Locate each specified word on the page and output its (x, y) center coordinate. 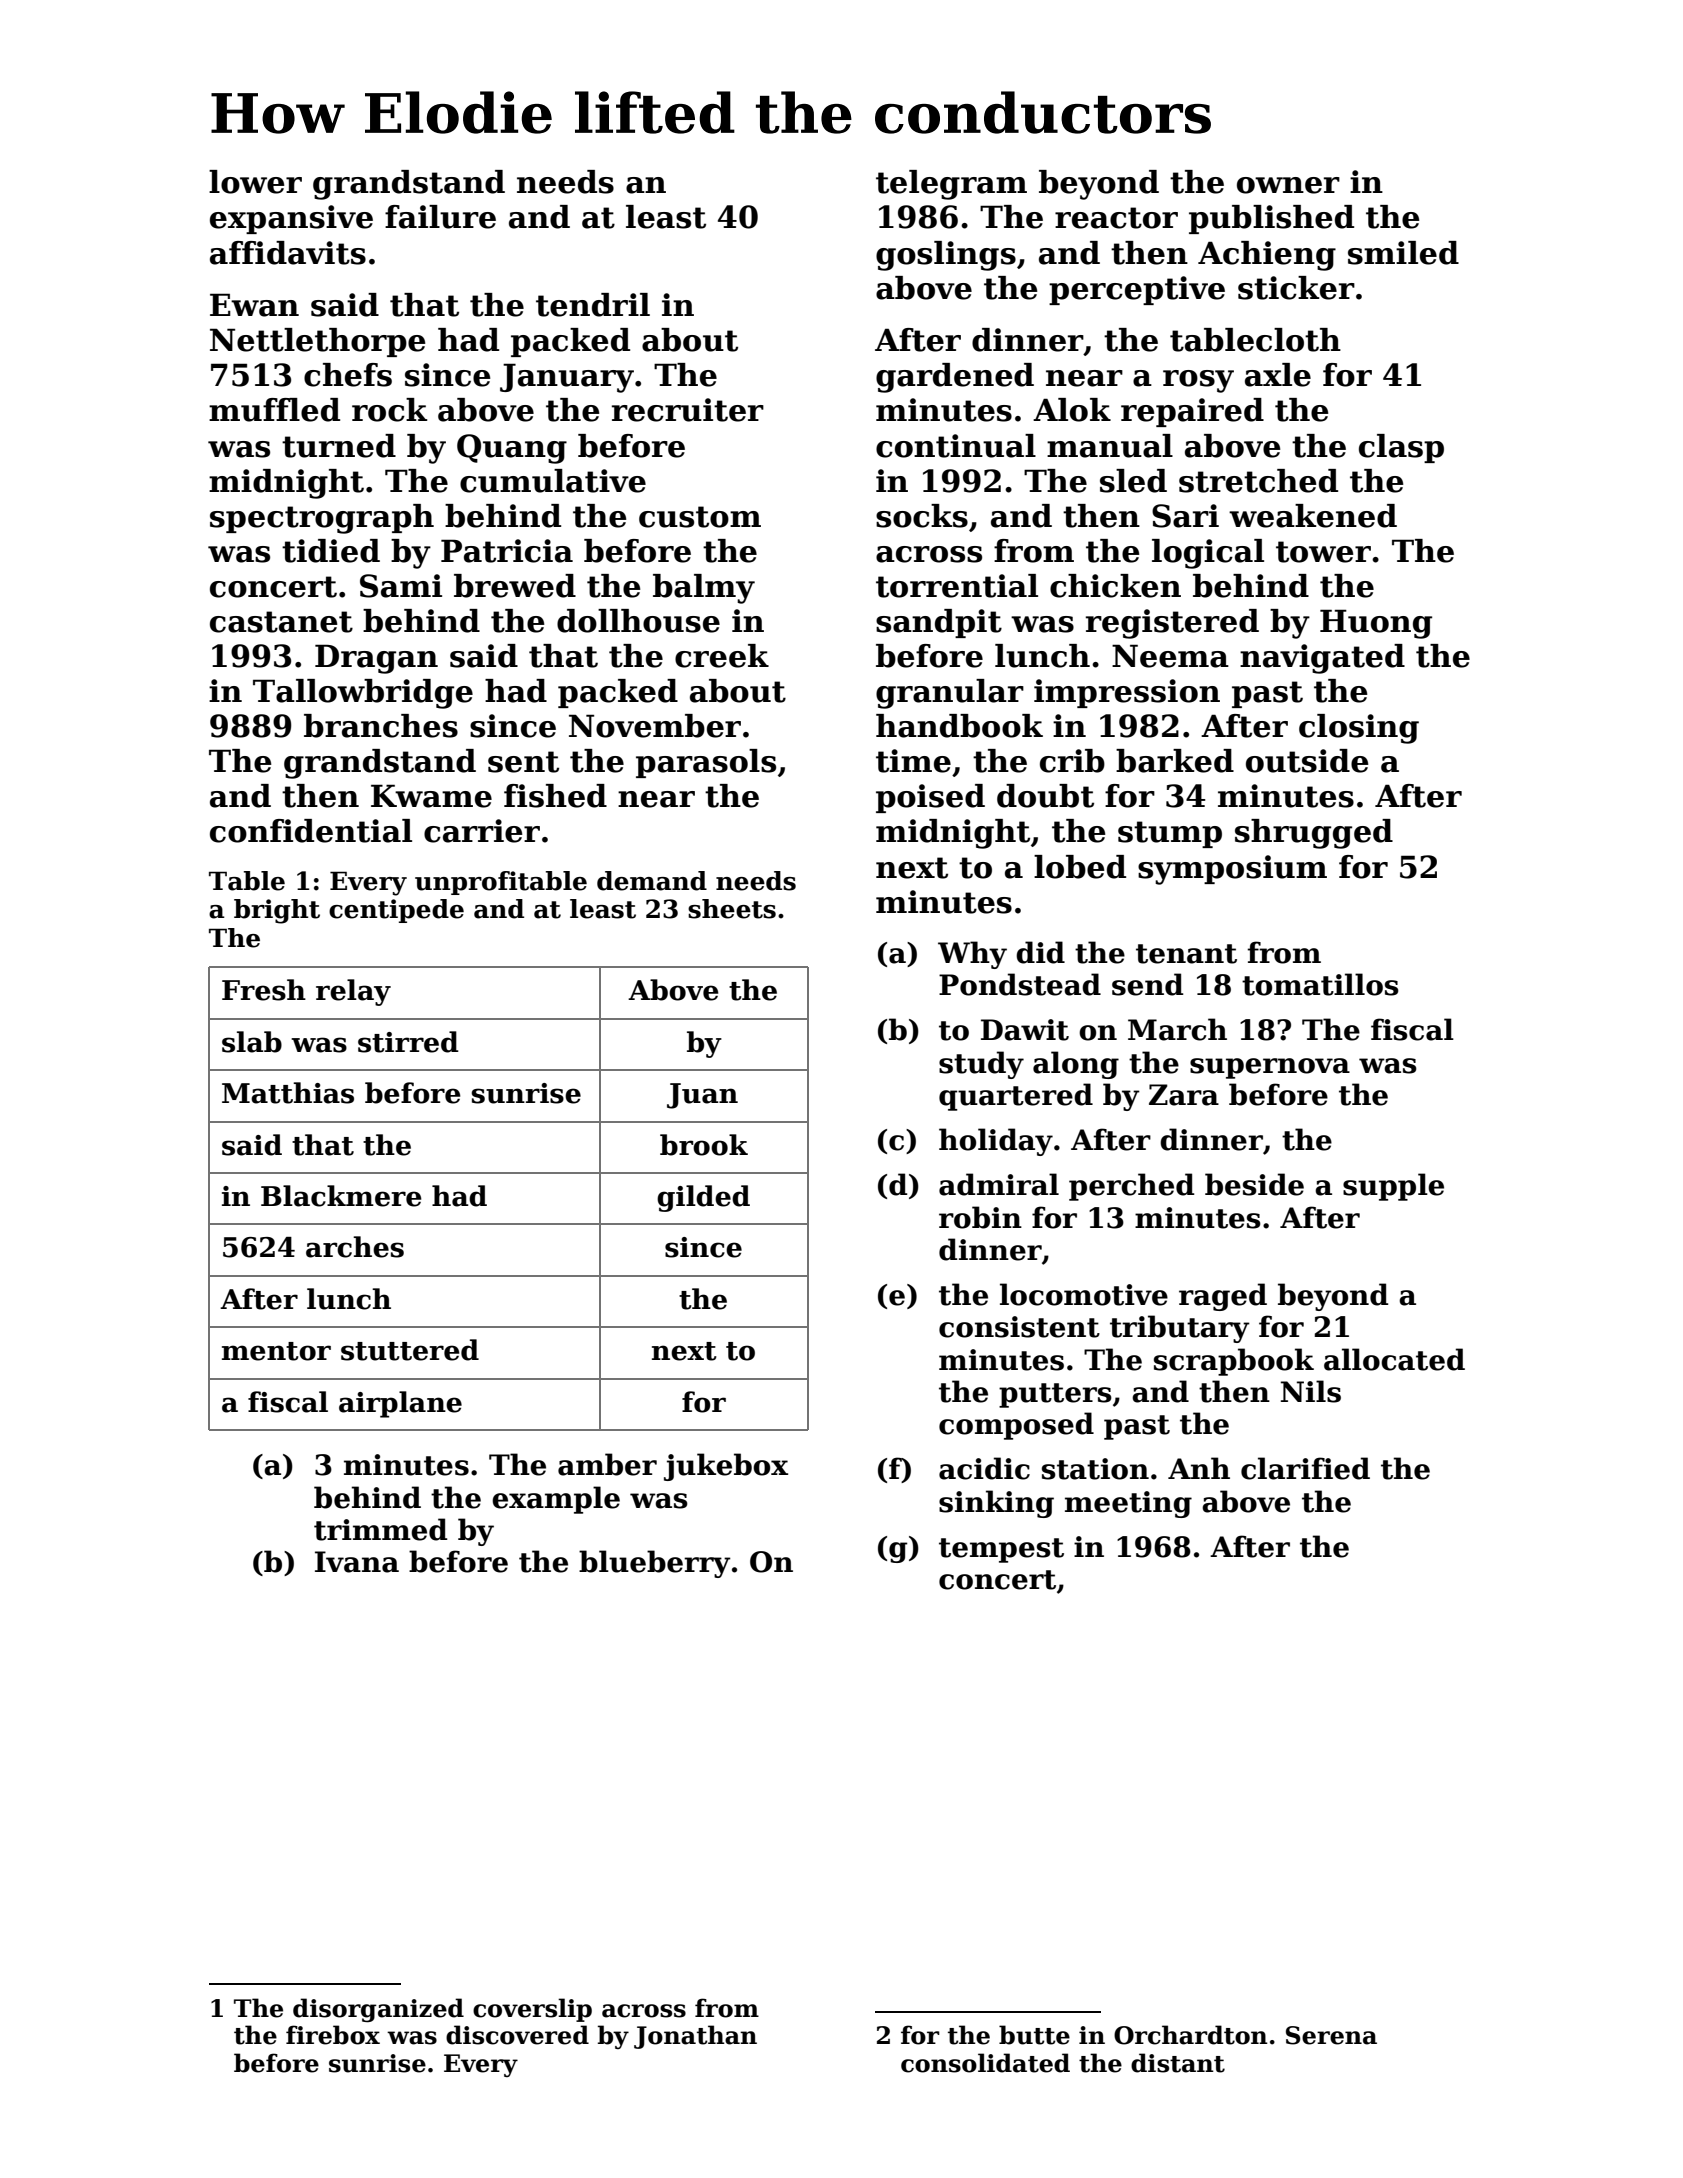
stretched (1258, 481)
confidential (311, 831)
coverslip (532, 2010)
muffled (274, 410)
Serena (1331, 2035)
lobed (1080, 867)
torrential (957, 586)
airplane (400, 1404)
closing (1359, 729)
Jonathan (695, 2037)
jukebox (726, 1467)
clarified (1305, 1468)
